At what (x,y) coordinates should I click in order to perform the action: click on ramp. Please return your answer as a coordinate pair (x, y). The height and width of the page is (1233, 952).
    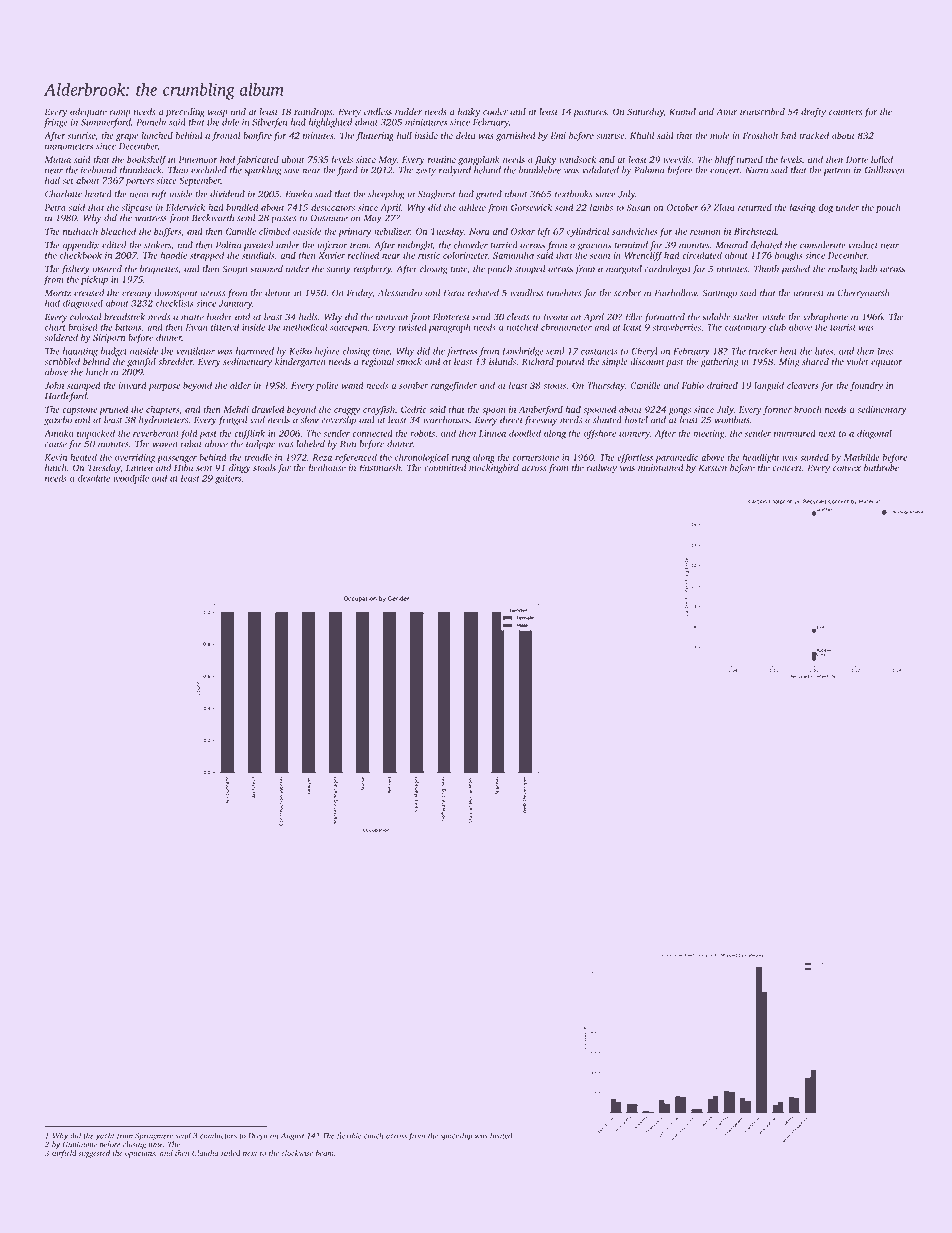
    Looking at the image, I should click on (120, 114).
